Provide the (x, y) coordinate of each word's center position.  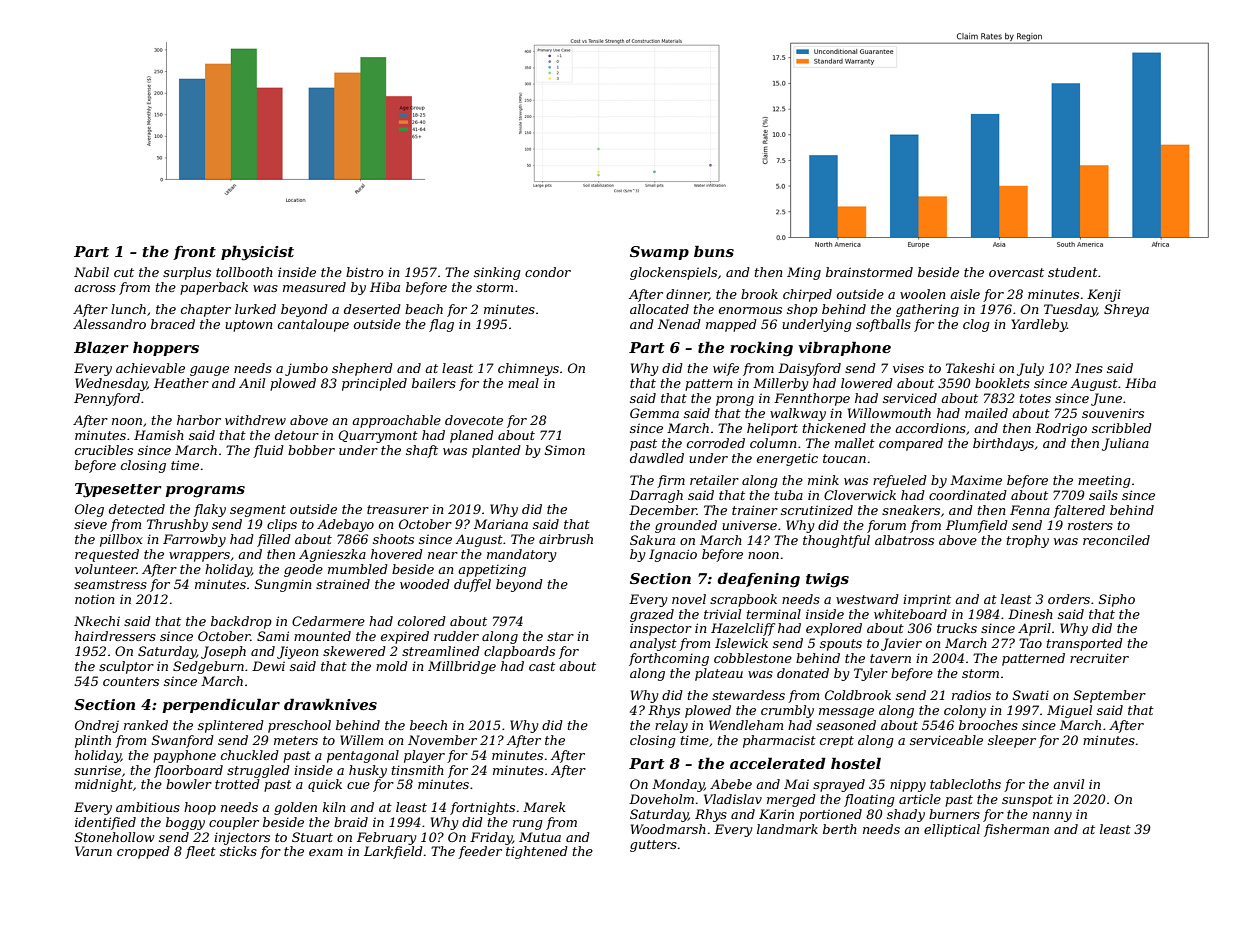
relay (671, 726)
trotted (237, 784)
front (194, 253)
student (1073, 272)
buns (714, 251)
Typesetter (118, 490)
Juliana (1125, 444)
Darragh (656, 496)
